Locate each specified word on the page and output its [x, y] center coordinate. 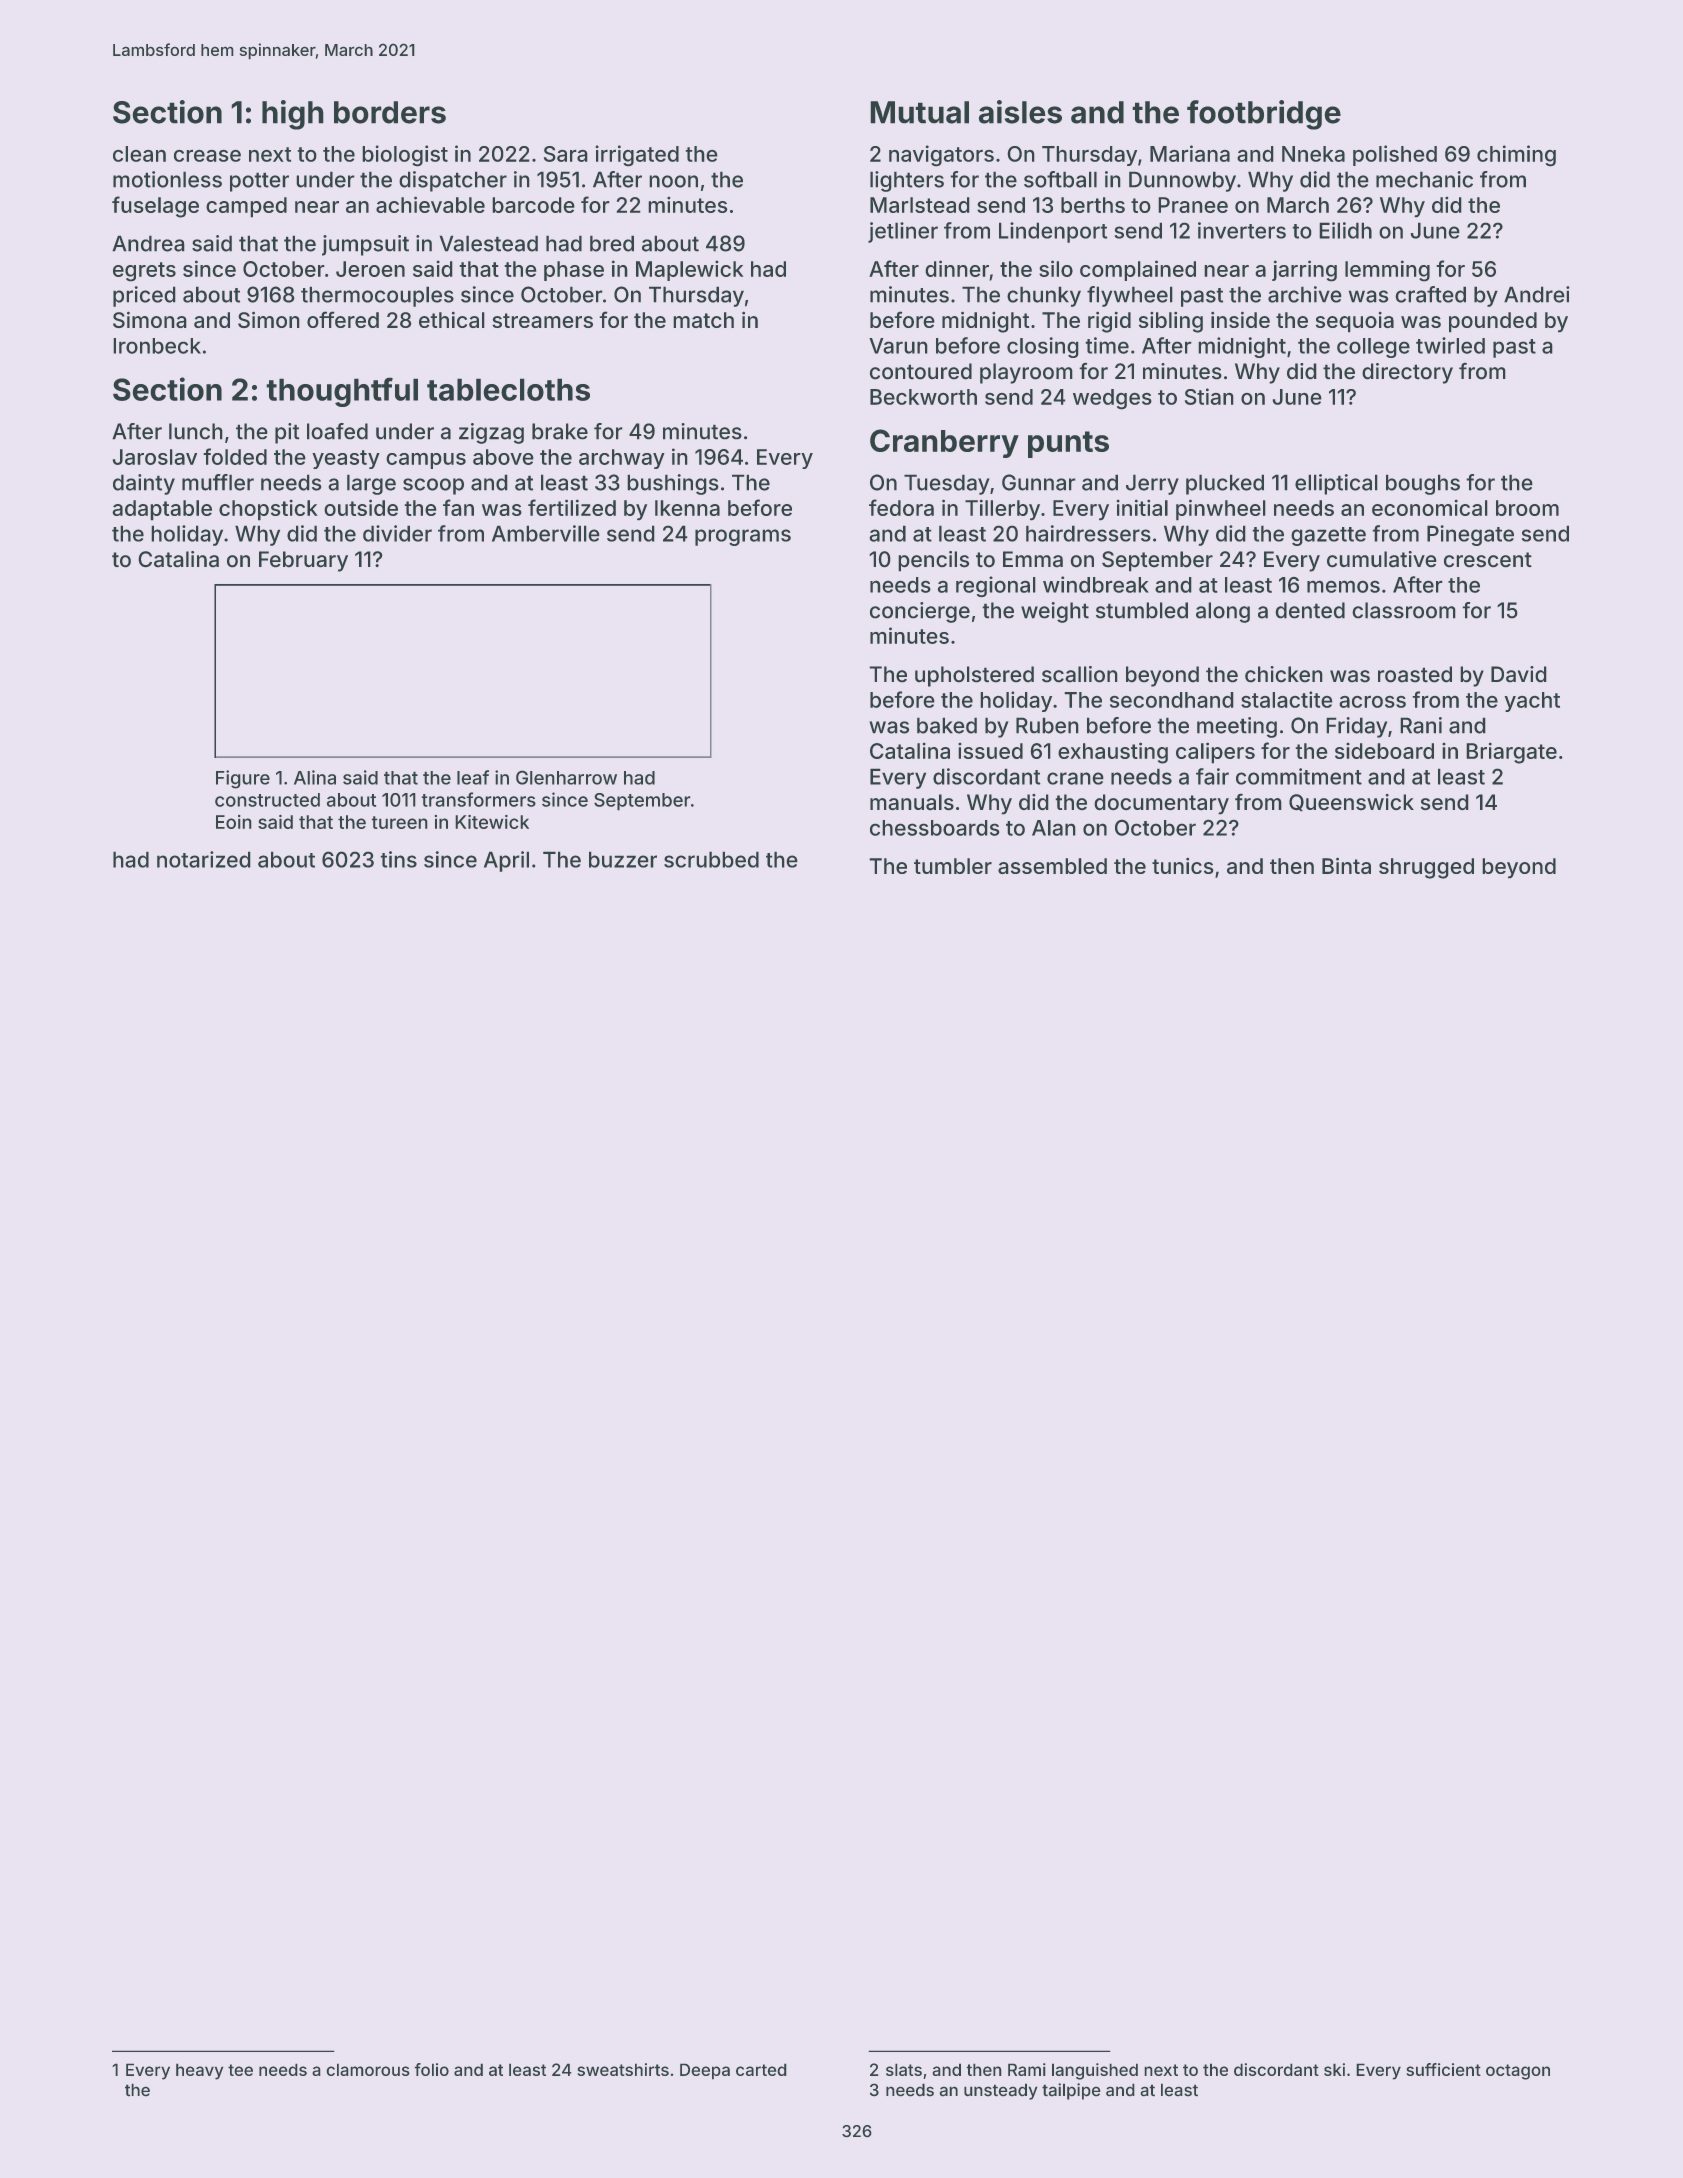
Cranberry [944, 443]
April [506, 861]
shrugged [1426, 868]
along [1223, 612]
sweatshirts [623, 2069]
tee [240, 2070]
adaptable [162, 510]
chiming [1516, 156]
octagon [1518, 2072]
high [293, 115]
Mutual [919, 112]
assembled [1052, 866]
